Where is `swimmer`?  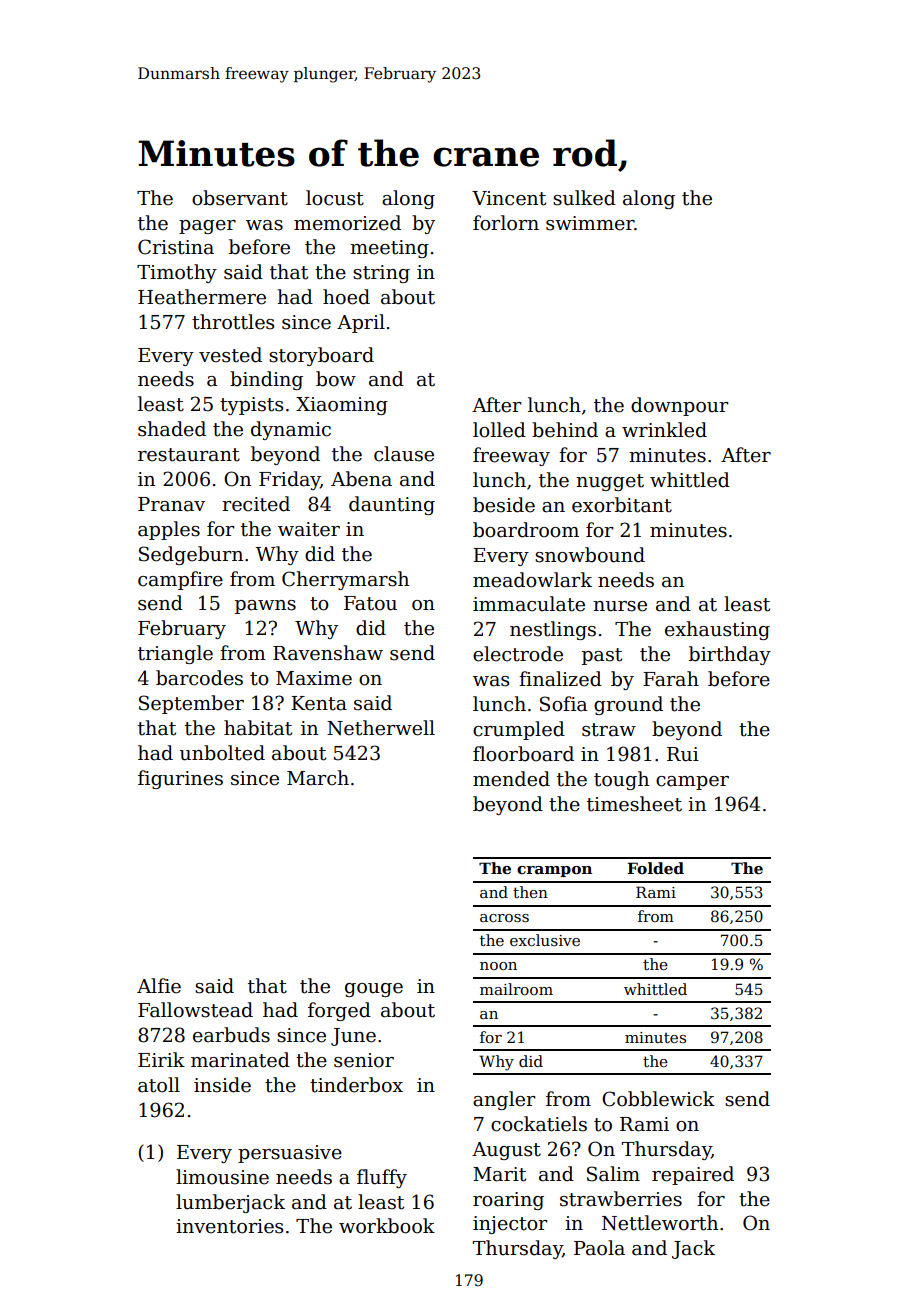
swimmer is located at coordinates (590, 223).
